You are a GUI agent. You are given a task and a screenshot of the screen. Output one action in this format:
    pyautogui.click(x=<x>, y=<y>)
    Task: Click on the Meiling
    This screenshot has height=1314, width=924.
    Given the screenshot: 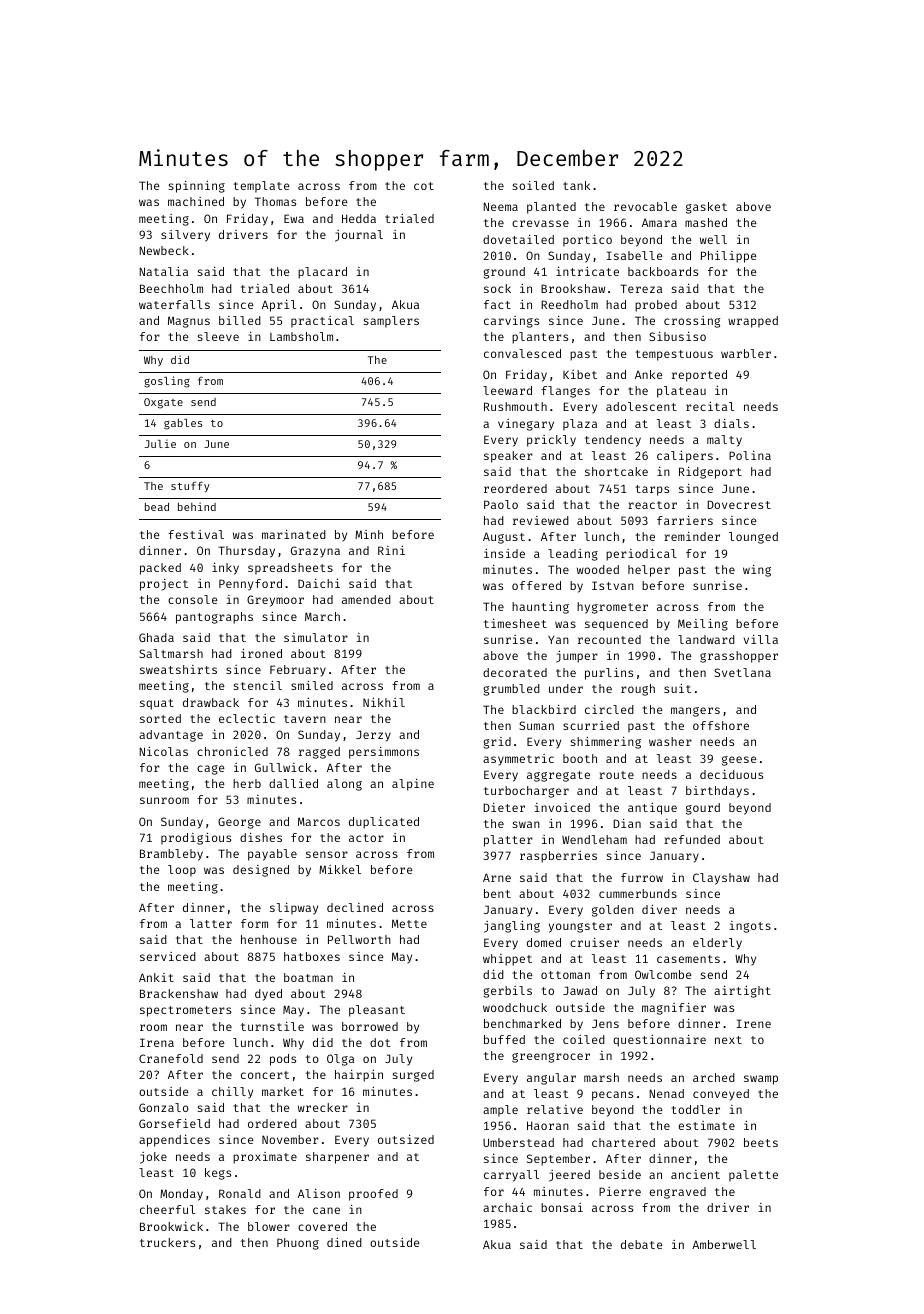 What is the action you would take?
    pyautogui.click(x=703, y=625)
